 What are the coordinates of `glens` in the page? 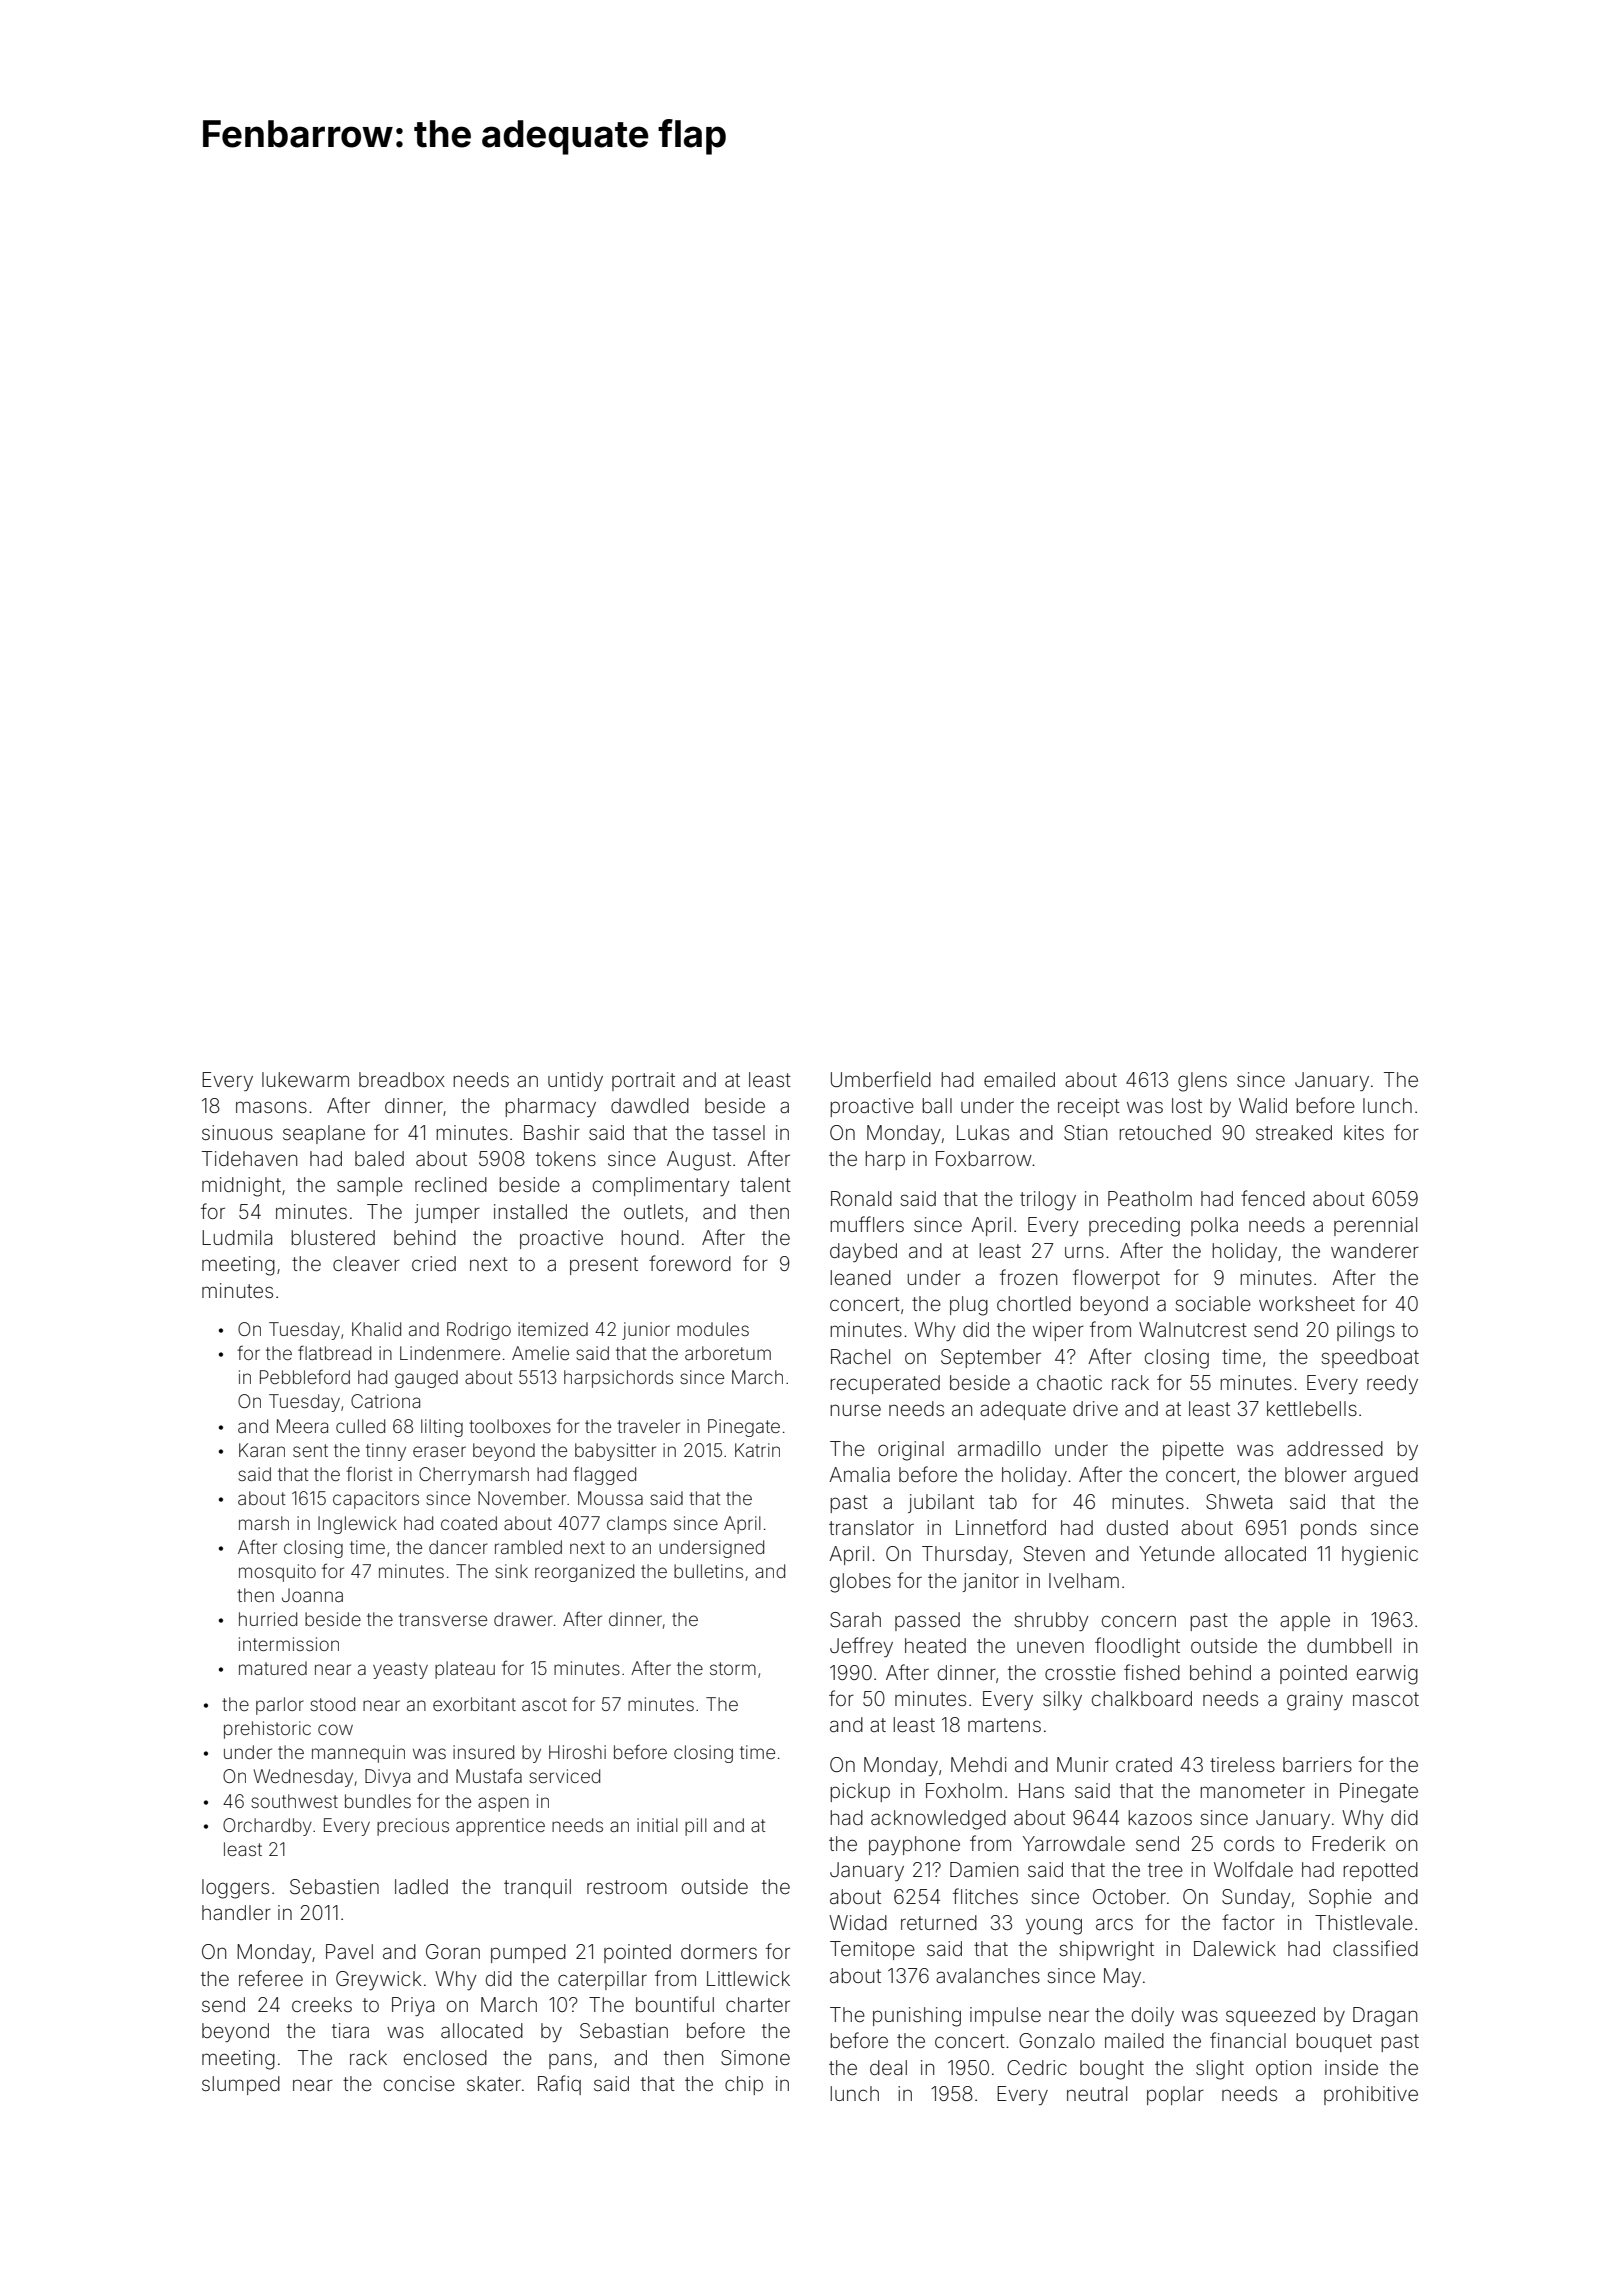 It's located at (1202, 1082).
